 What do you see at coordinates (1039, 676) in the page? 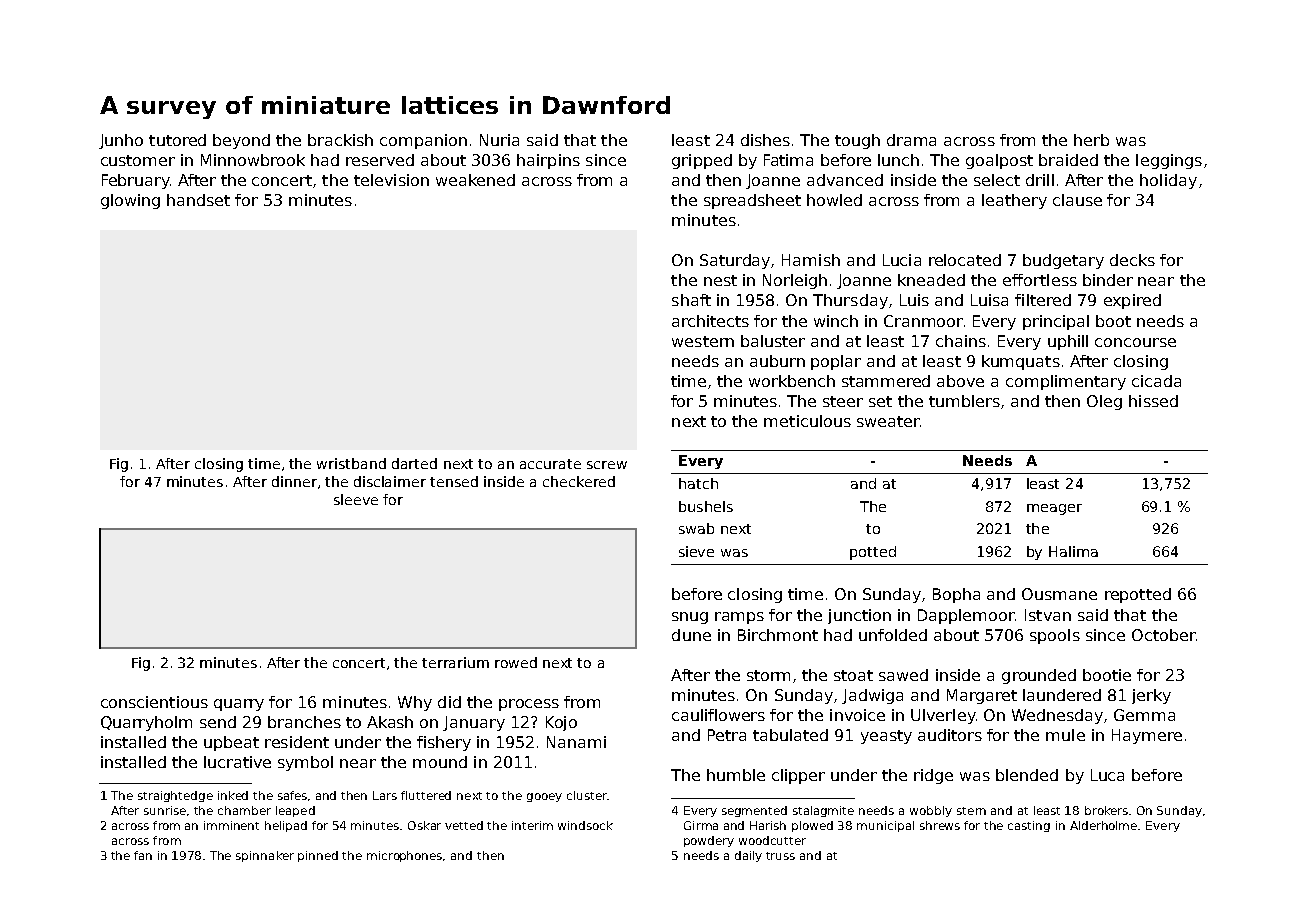
I see `grounded` at bounding box center [1039, 676].
